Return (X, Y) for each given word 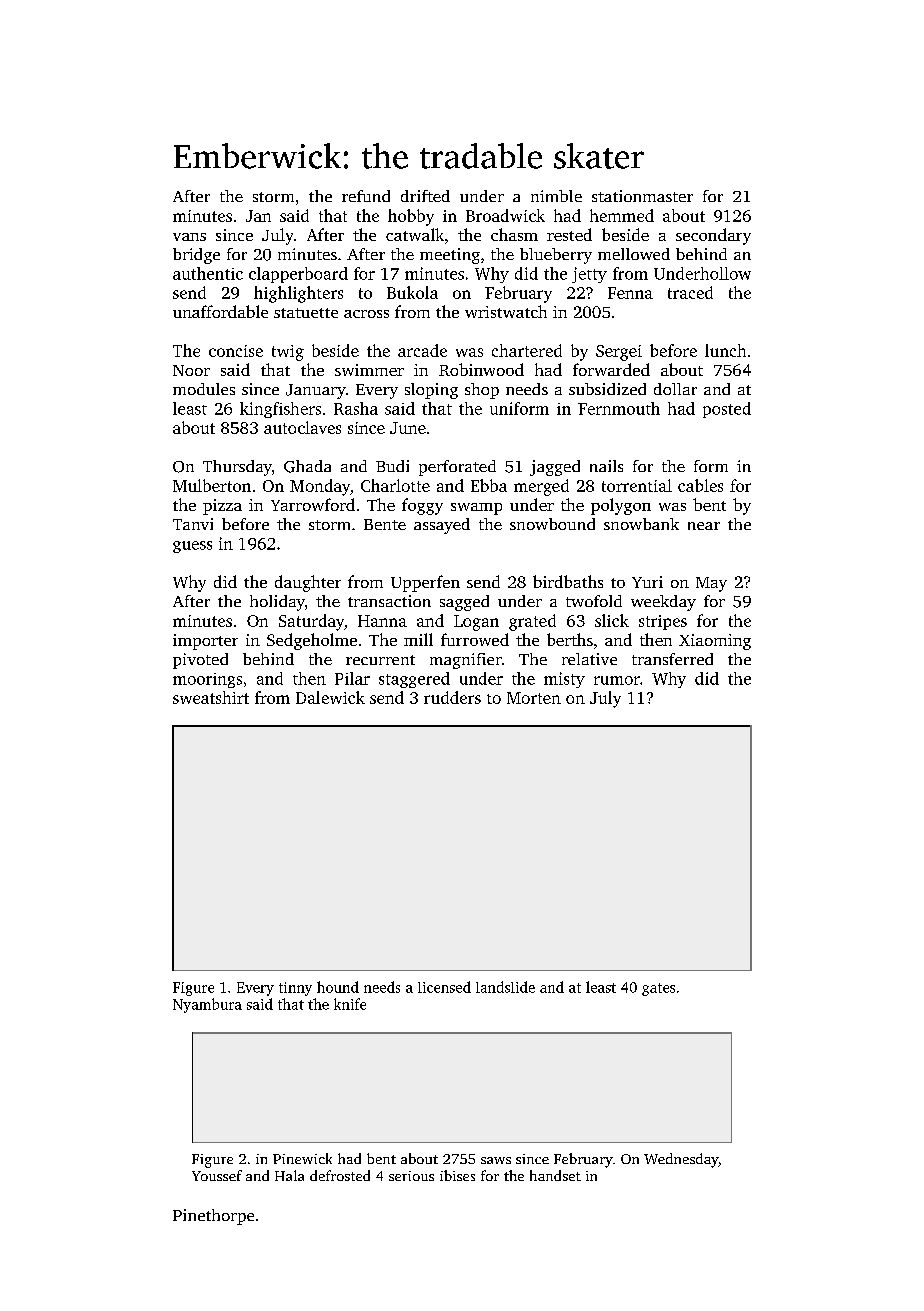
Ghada (307, 466)
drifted (425, 196)
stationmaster (642, 196)
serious (411, 1176)
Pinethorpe (213, 1217)
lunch (725, 350)
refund (366, 196)
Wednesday (681, 1160)
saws (496, 1160)
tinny (295, 989)
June (408, 428)
